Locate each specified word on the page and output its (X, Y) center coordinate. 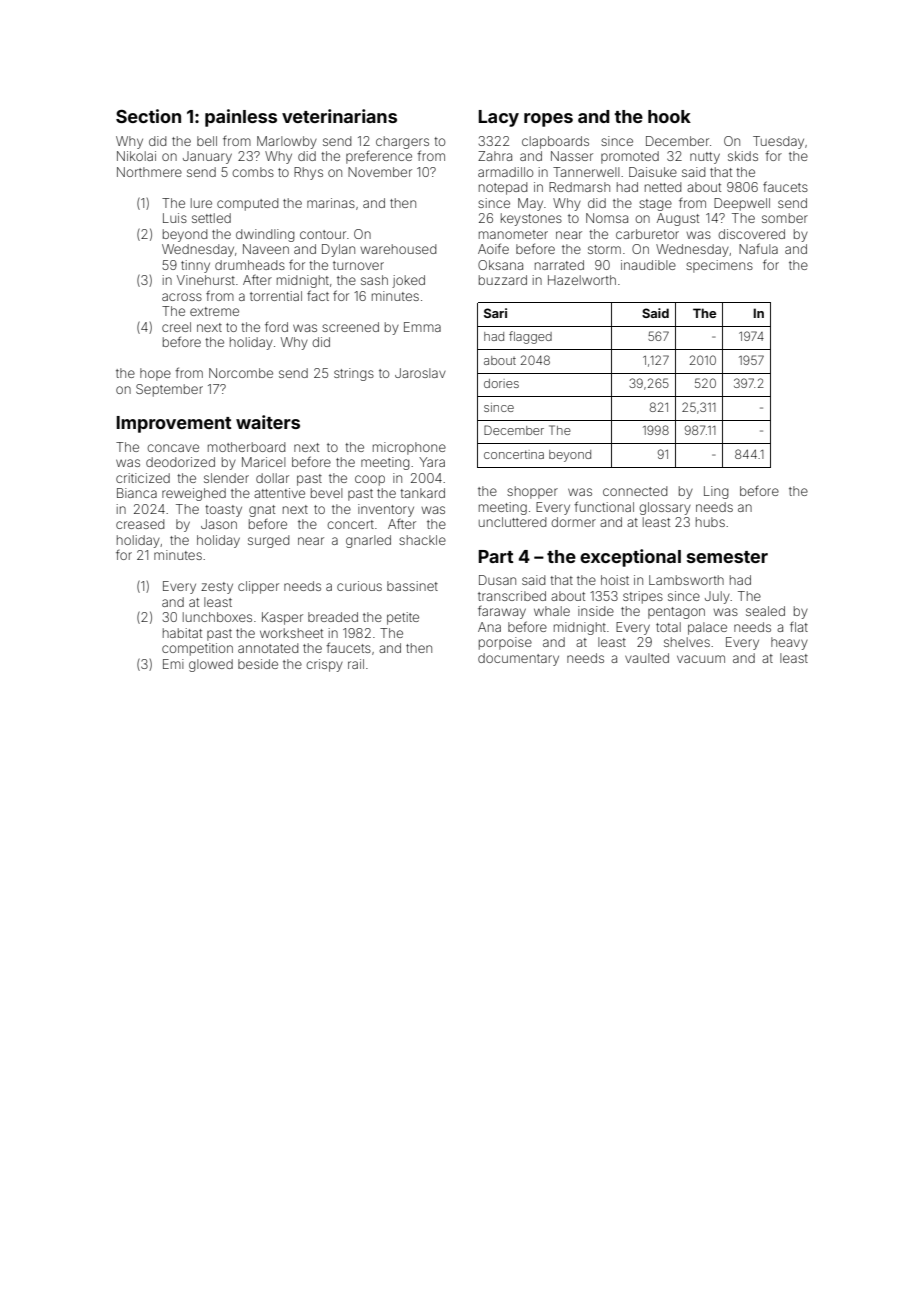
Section (148, 116)
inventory (386, 510)
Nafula (758, 248)
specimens (719, 266)
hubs (710, 522)
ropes (548, 120)
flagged (530, 337)
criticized (143, 478)
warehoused (398, 249)
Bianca (137, 493)
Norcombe (241, 373)
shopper (532, 492)
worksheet (291, 633)
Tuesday (778, 142)
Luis (175, 218)
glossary (665, 508)
